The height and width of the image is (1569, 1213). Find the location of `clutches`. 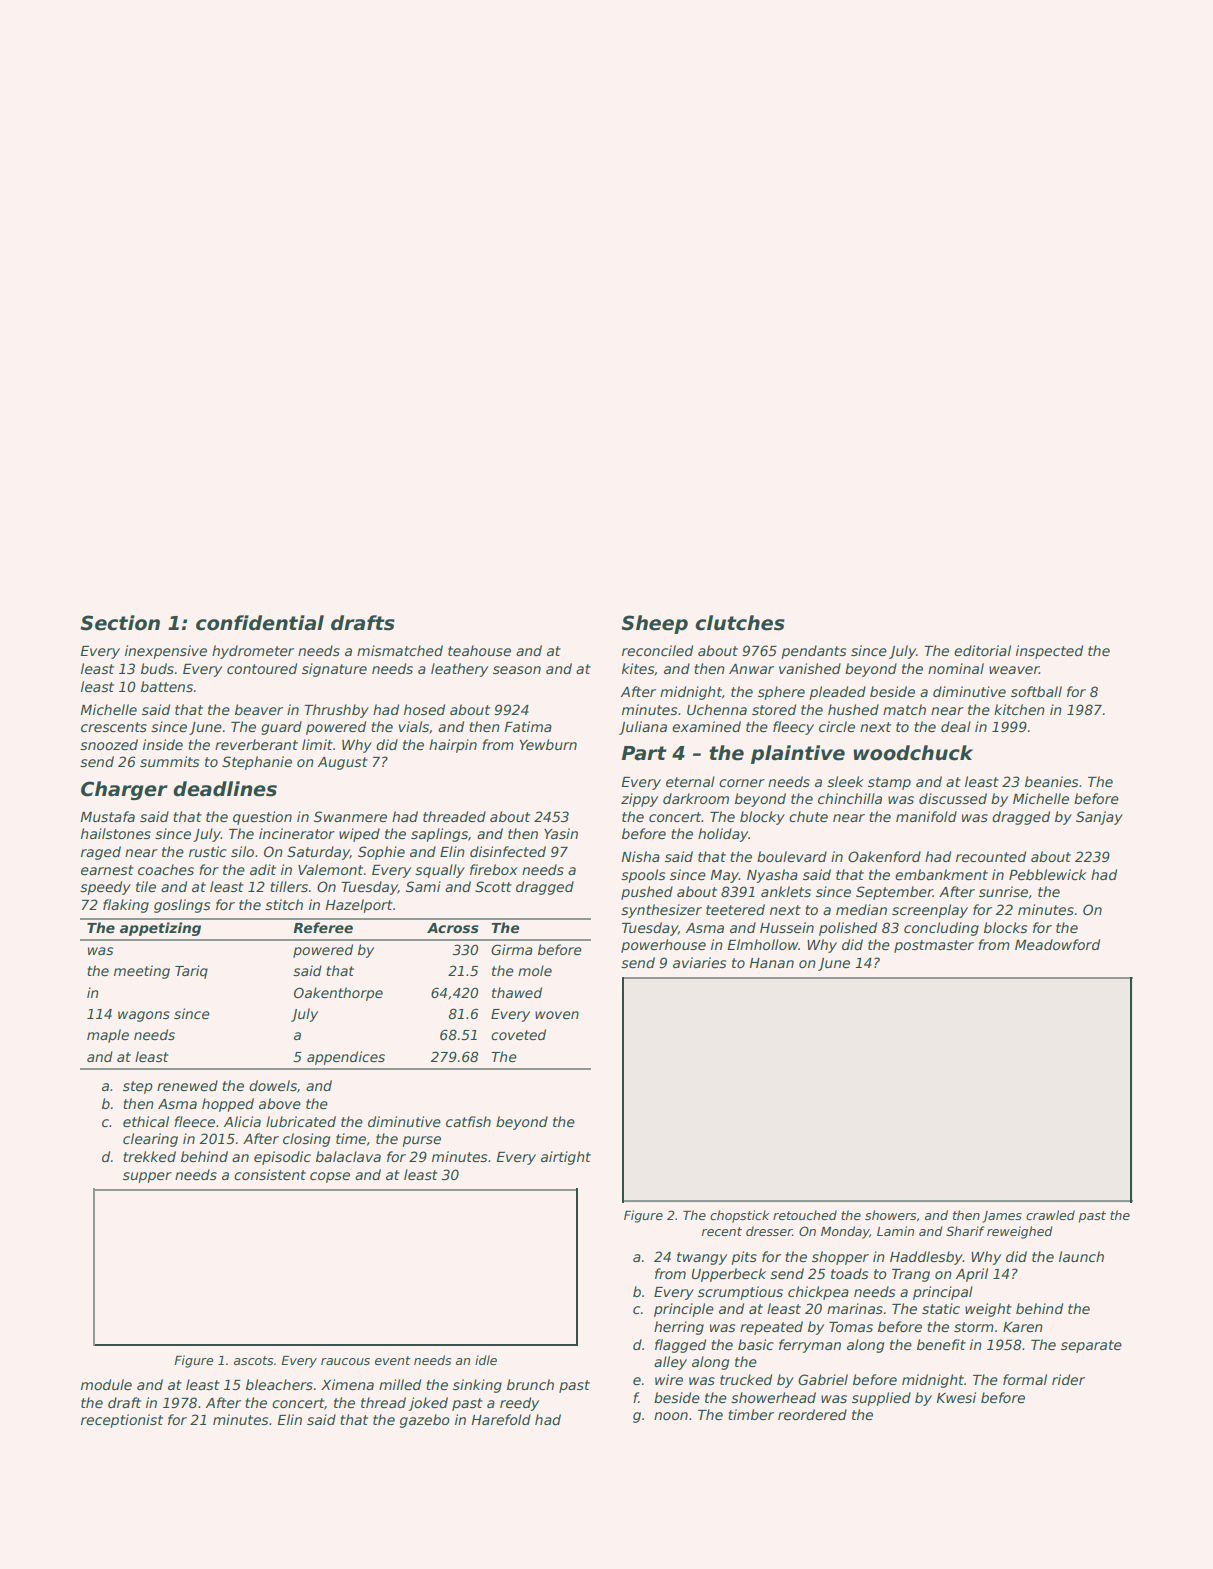

clutches is located at coordinates (740, 623).
